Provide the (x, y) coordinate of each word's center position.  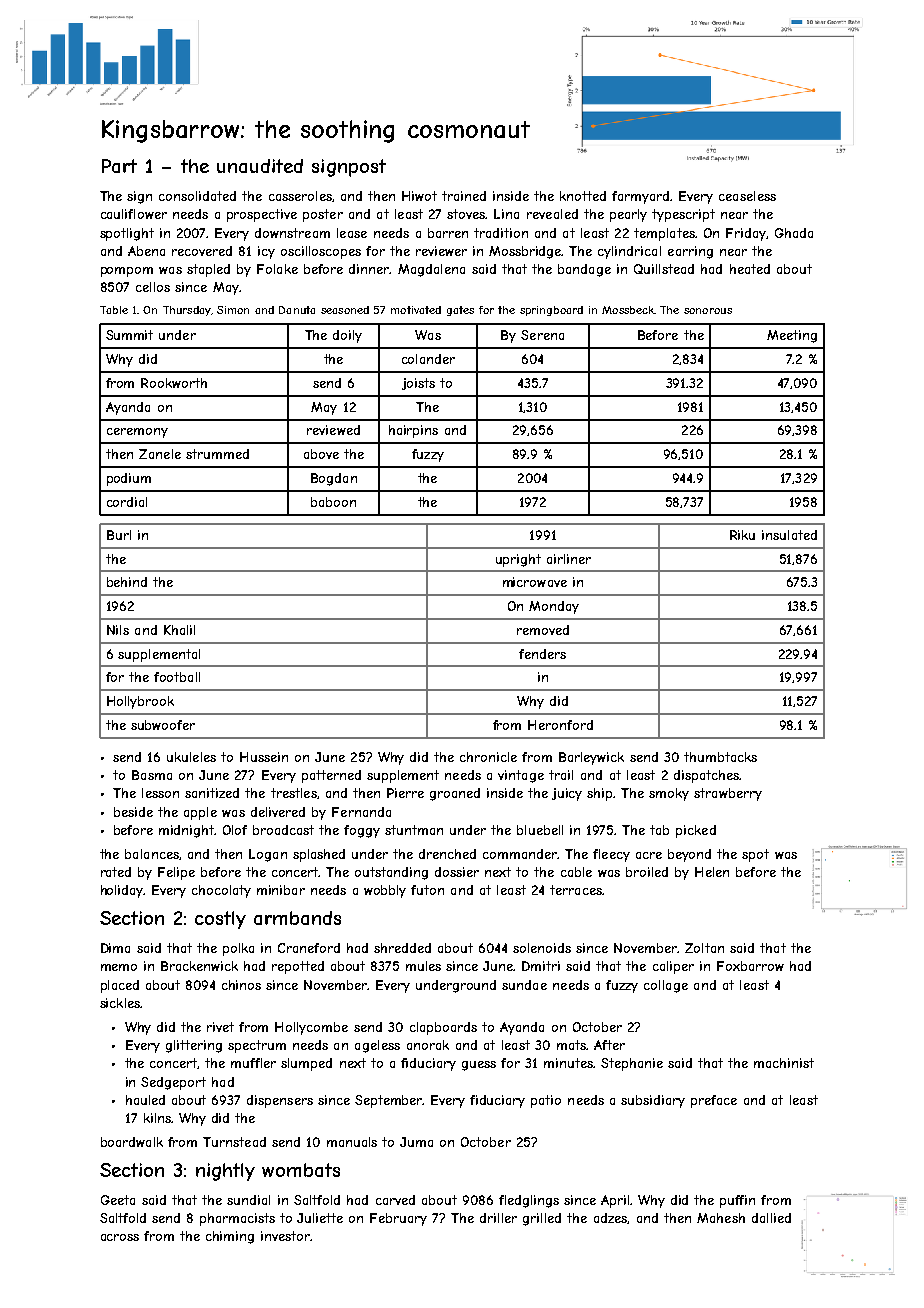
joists (418, 384)
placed (120, 986)
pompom (127, 272)
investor (286, 1236)
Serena (542, 335)
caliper (673, 967)
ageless (377, 1046)
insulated (789, 535)
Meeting (792, 336)
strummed (217, 454)
